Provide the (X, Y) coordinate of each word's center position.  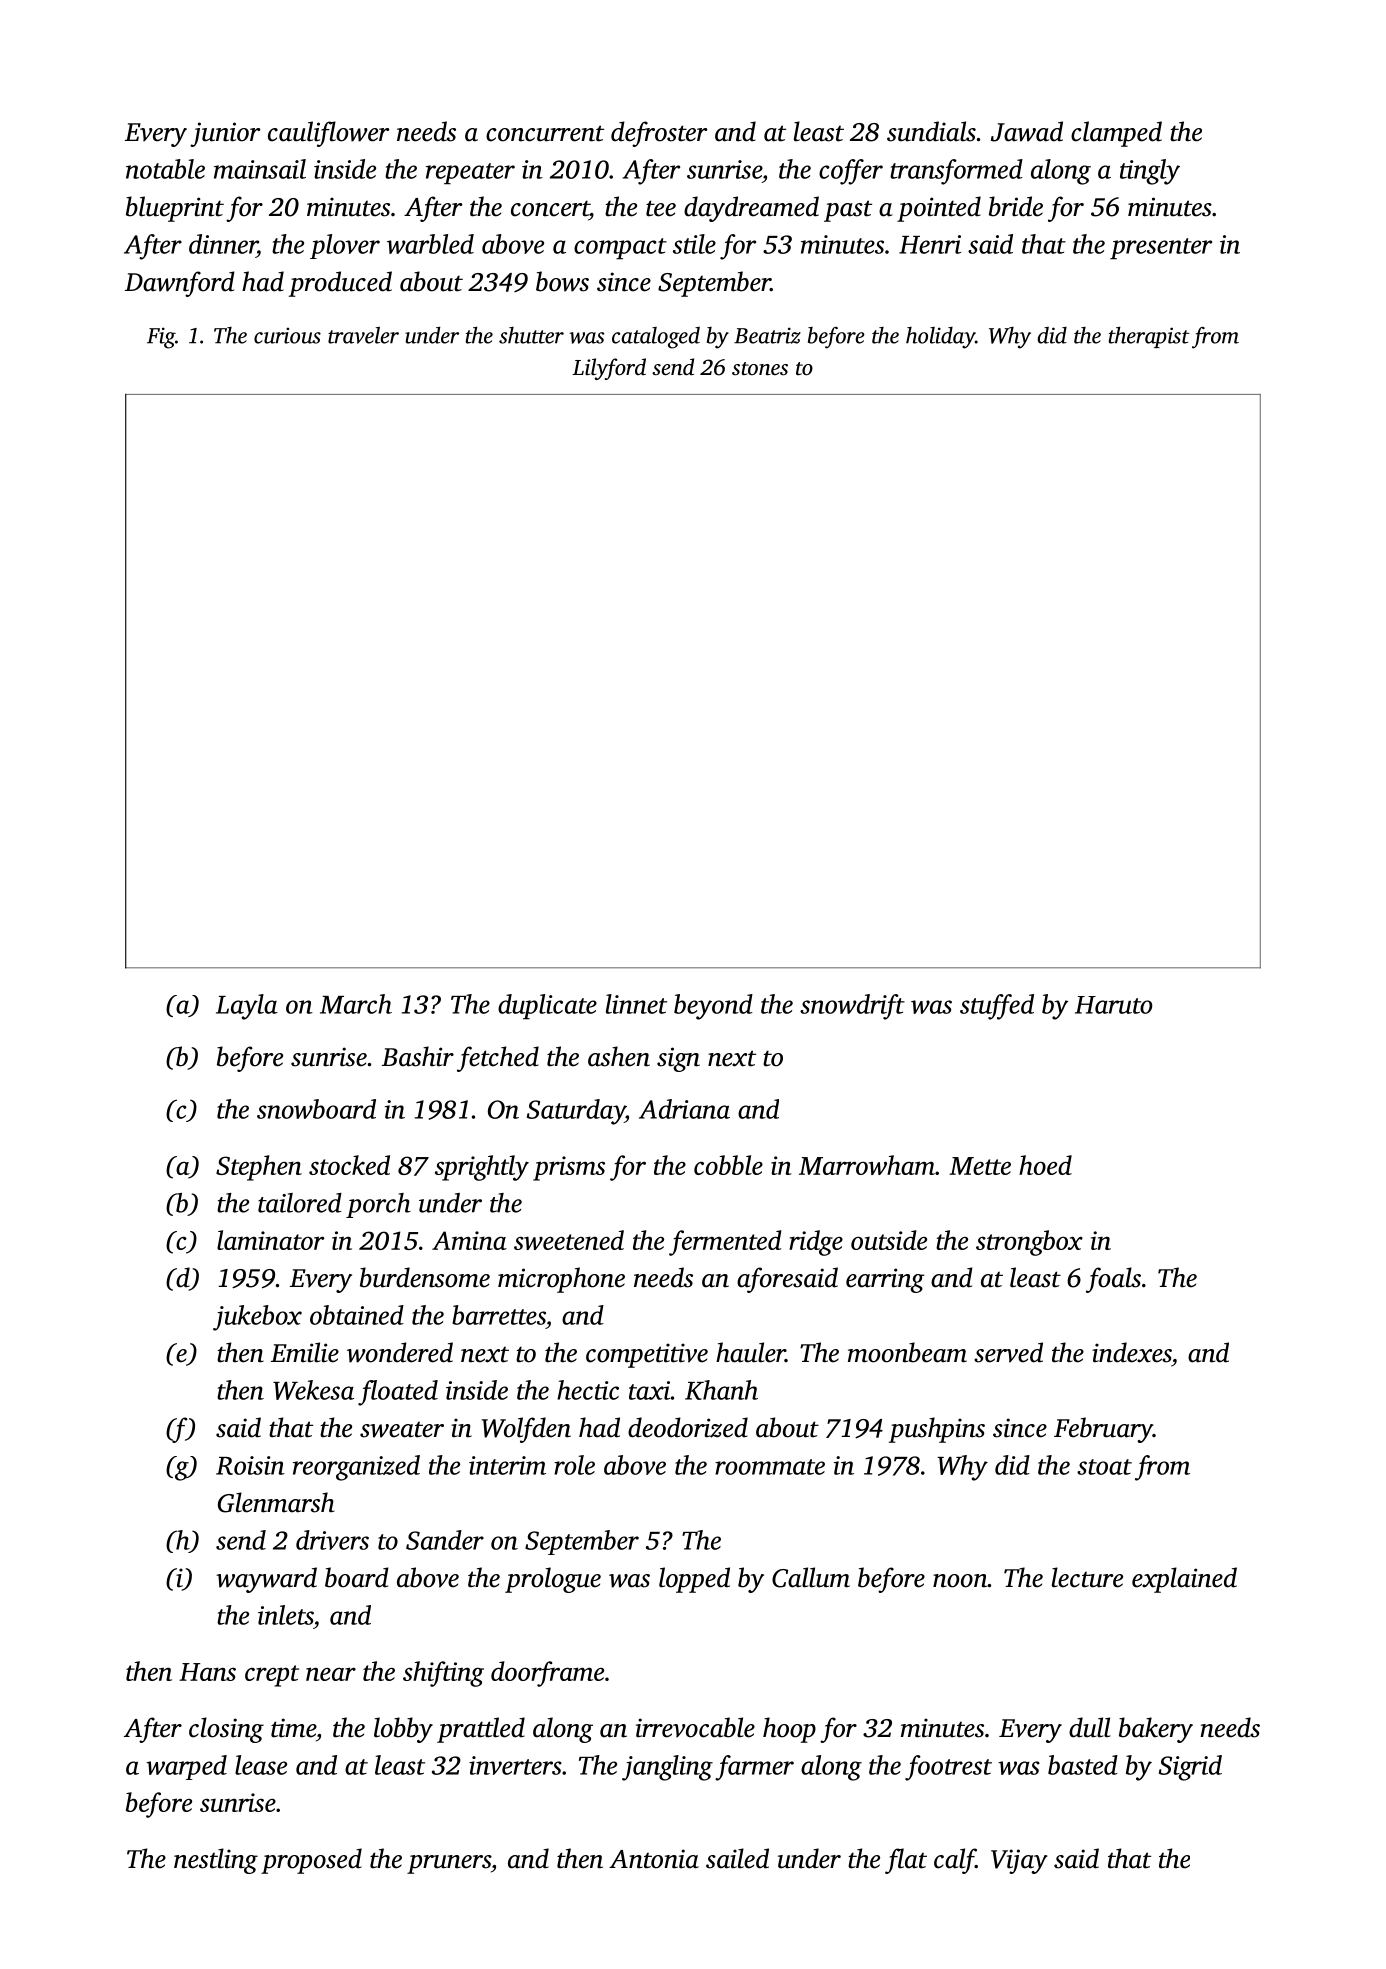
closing (226, 1730)
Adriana (684, 1109)
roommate (770, 1467)
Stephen (259, 1168)
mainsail (260, 169)
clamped (1116, 134)
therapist (1149, 337)
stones (760, 369)
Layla (247, 1007)
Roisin (250, 1465)
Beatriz (767, 335)
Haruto (1114, 1005)
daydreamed (751, 209)
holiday (940, 338)
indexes (1132, 1352)
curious (287, 335)
